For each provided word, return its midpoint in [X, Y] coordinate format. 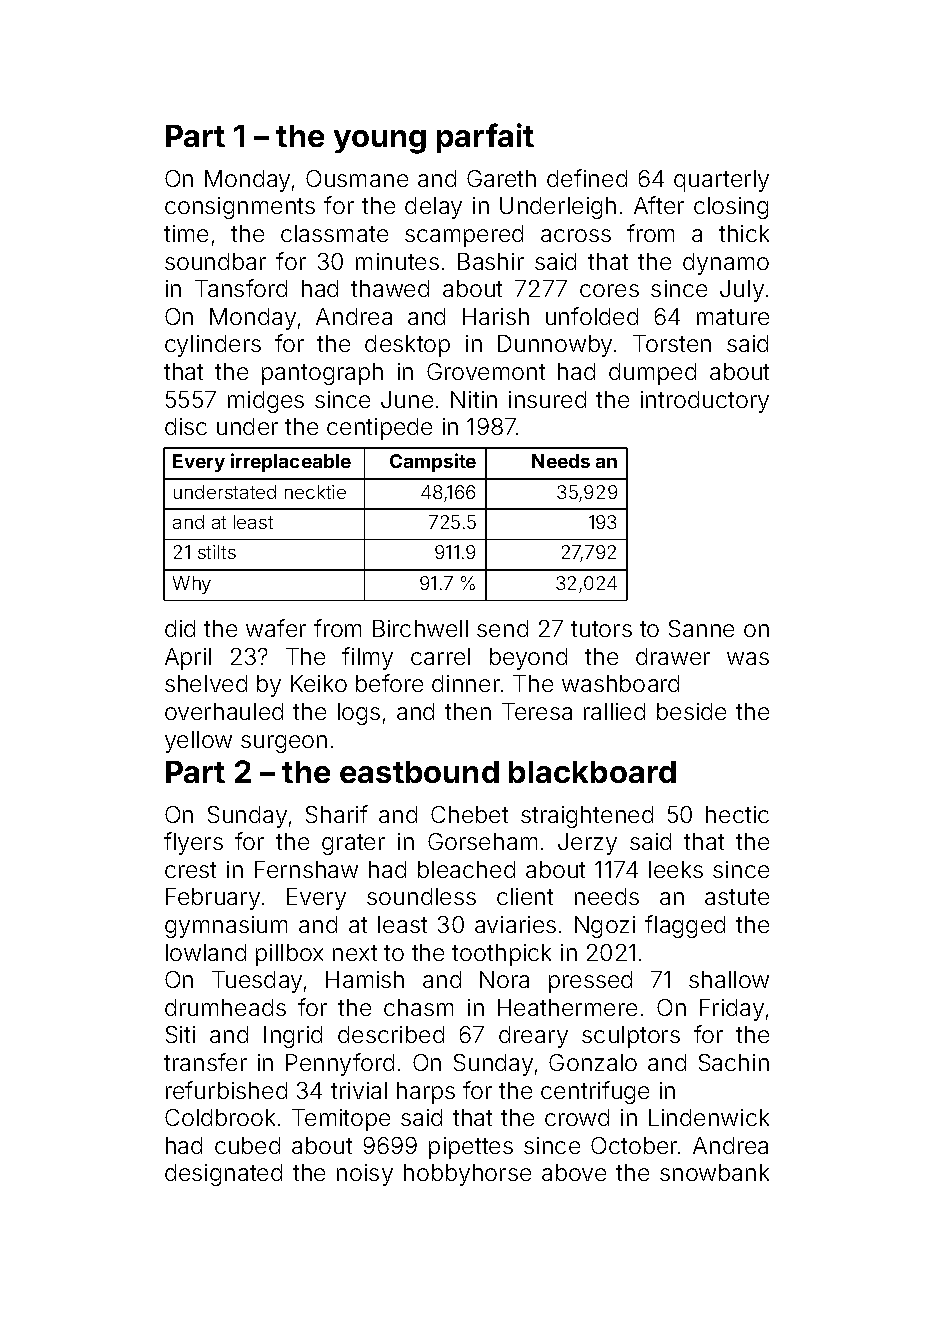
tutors [601, 629]
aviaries [515, 924]
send [502, 628]
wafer [276, 628]
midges [266, 402]
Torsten [672, 343]
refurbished [226, 1090]
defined [587, 178]
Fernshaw [306, 869]
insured [547, 399]
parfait [485, 138]
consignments [240, 208]
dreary [533, 1037]
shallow [729, 979]
